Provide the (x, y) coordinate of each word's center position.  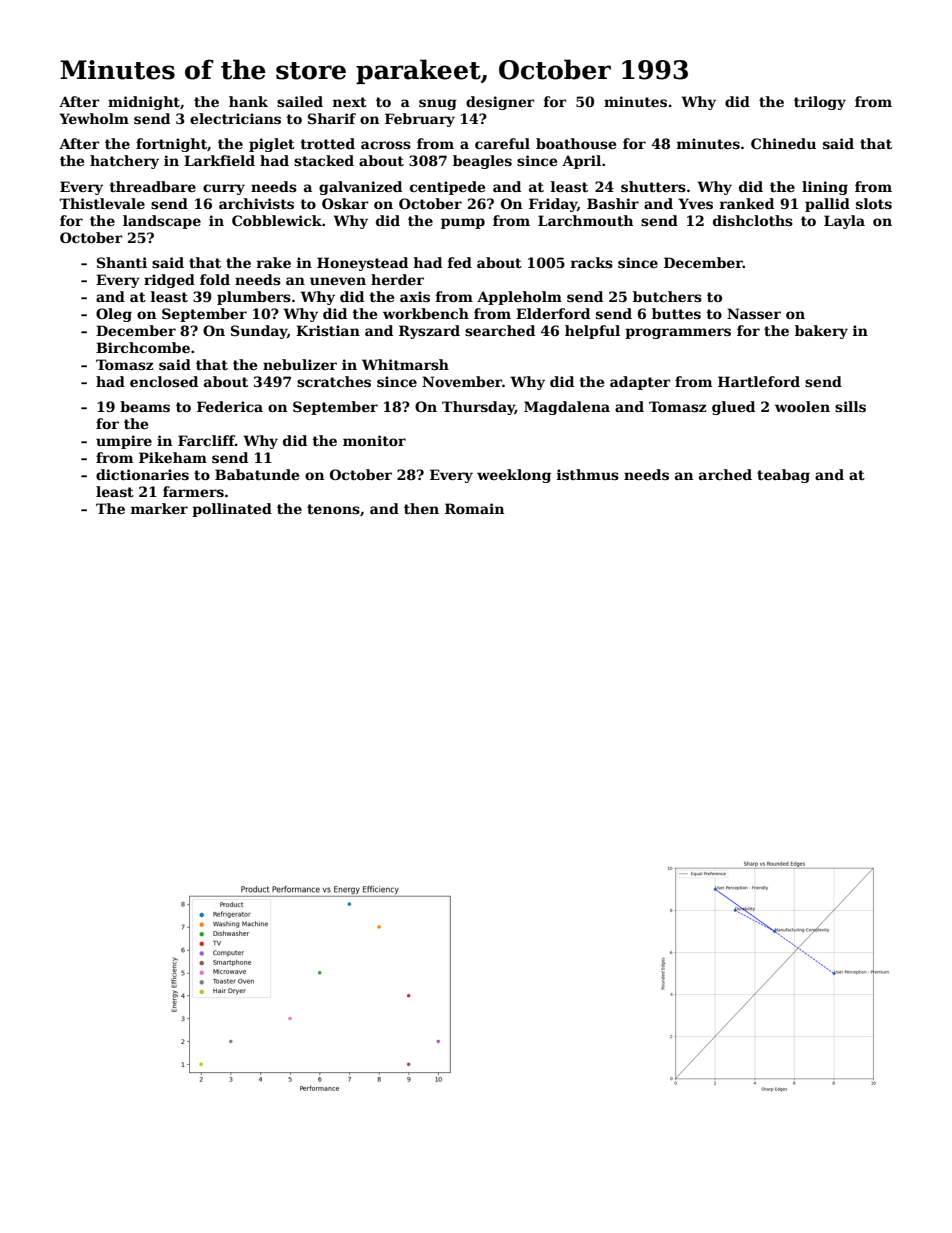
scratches (334, 381)
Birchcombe (143, 347)
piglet (272, 145)
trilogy (820, 103)
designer (500, 103)
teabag (783, 476)
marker (159, 508)
